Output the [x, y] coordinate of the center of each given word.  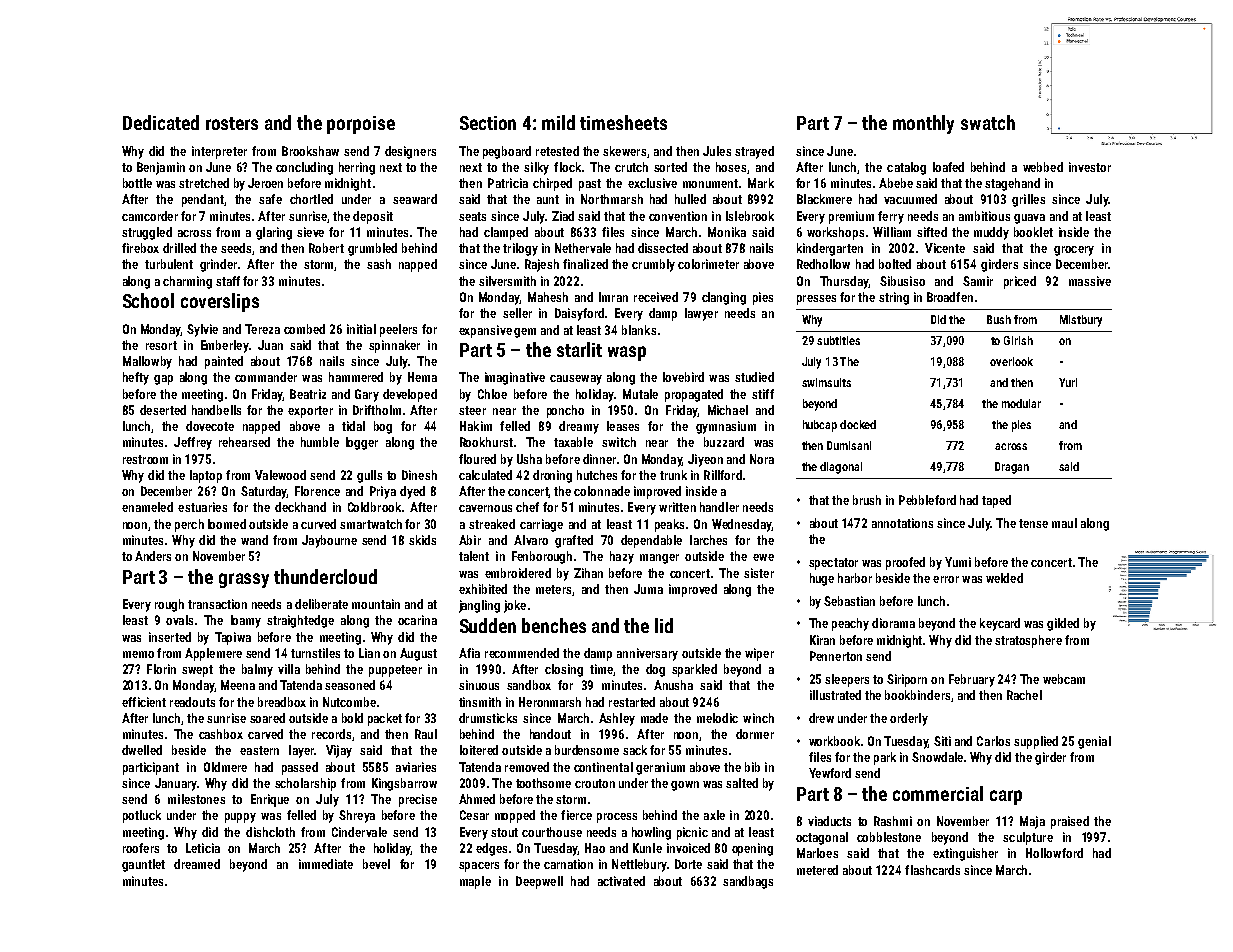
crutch [631, 167]
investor [1090, 167]
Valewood [280, 475]
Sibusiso [902, 281]
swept [197, 671]
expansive [485, 331]
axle [714, 815]
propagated [694, 395]
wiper [759, 654]
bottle [137, 183]
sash [379, 264]
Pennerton [836, 656]
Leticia [203, 848]
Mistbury [1081, 321]
